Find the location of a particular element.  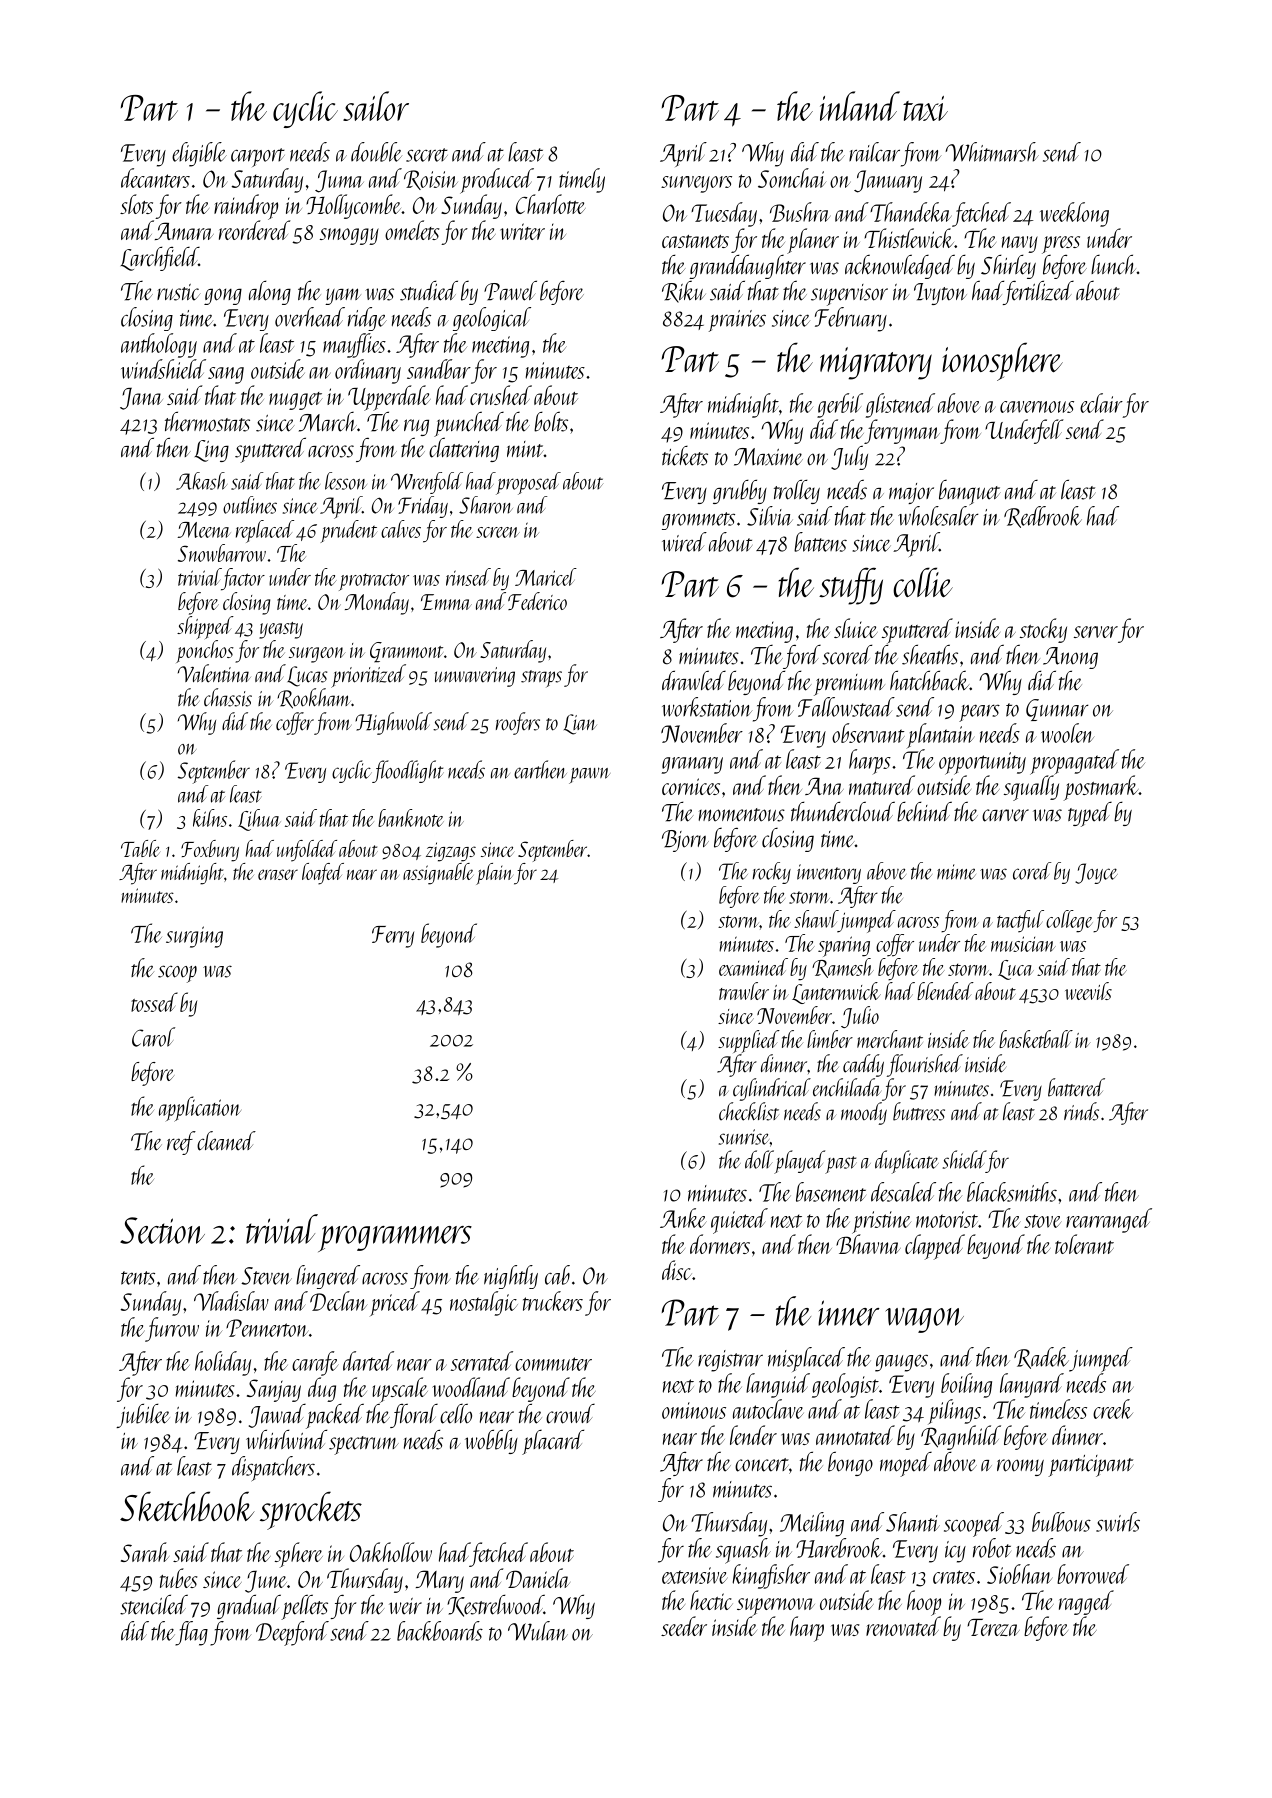

major is located at coordinates (911, 493).
